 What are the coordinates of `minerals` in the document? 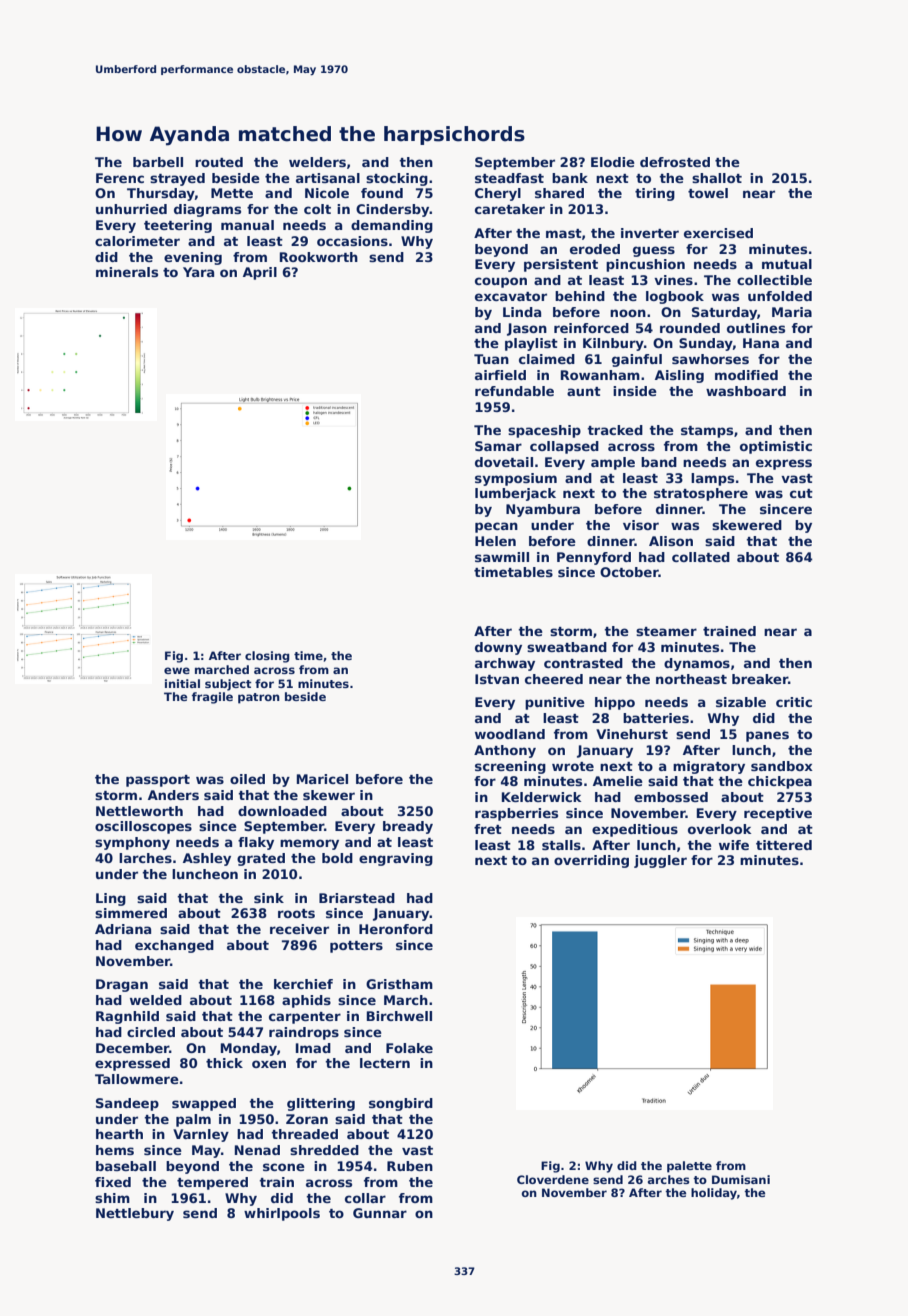 It's located at (127, 272).
